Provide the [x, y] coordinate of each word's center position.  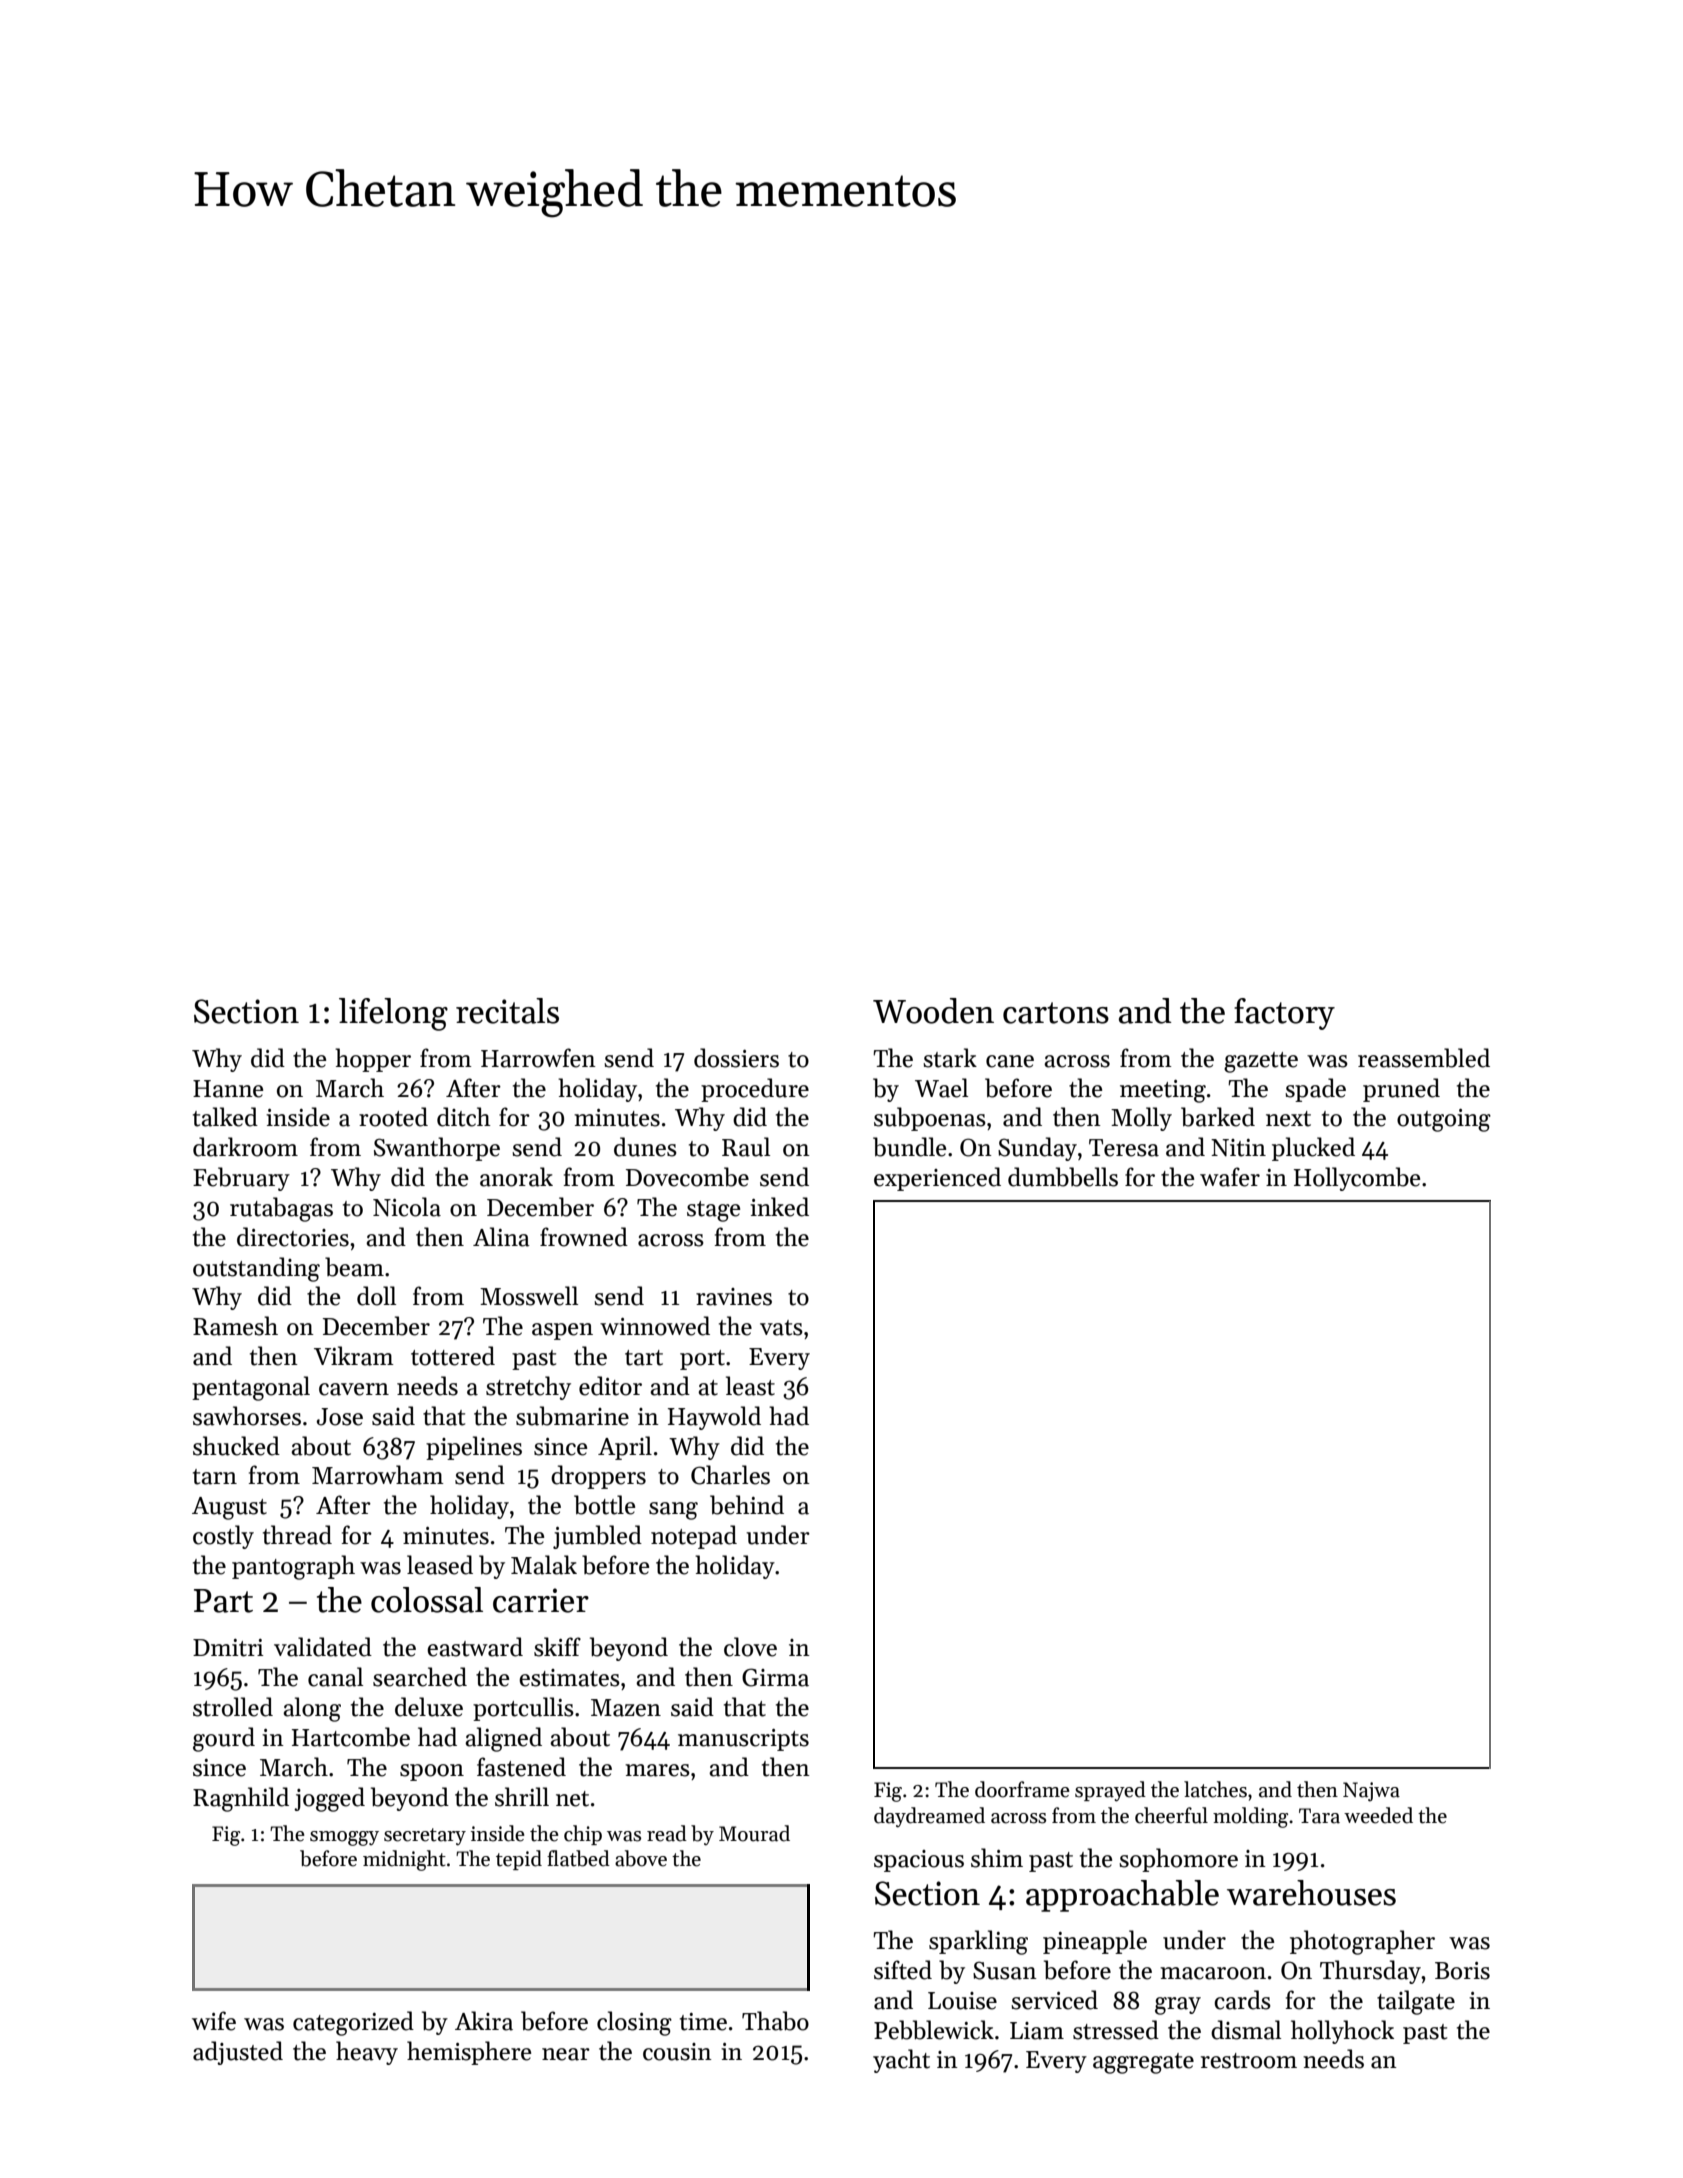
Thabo [775, 2021]
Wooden [933, 1011]
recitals [507, 1011]
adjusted [238, 2053]
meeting [1163, 1091]
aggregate [1143, 2063]
